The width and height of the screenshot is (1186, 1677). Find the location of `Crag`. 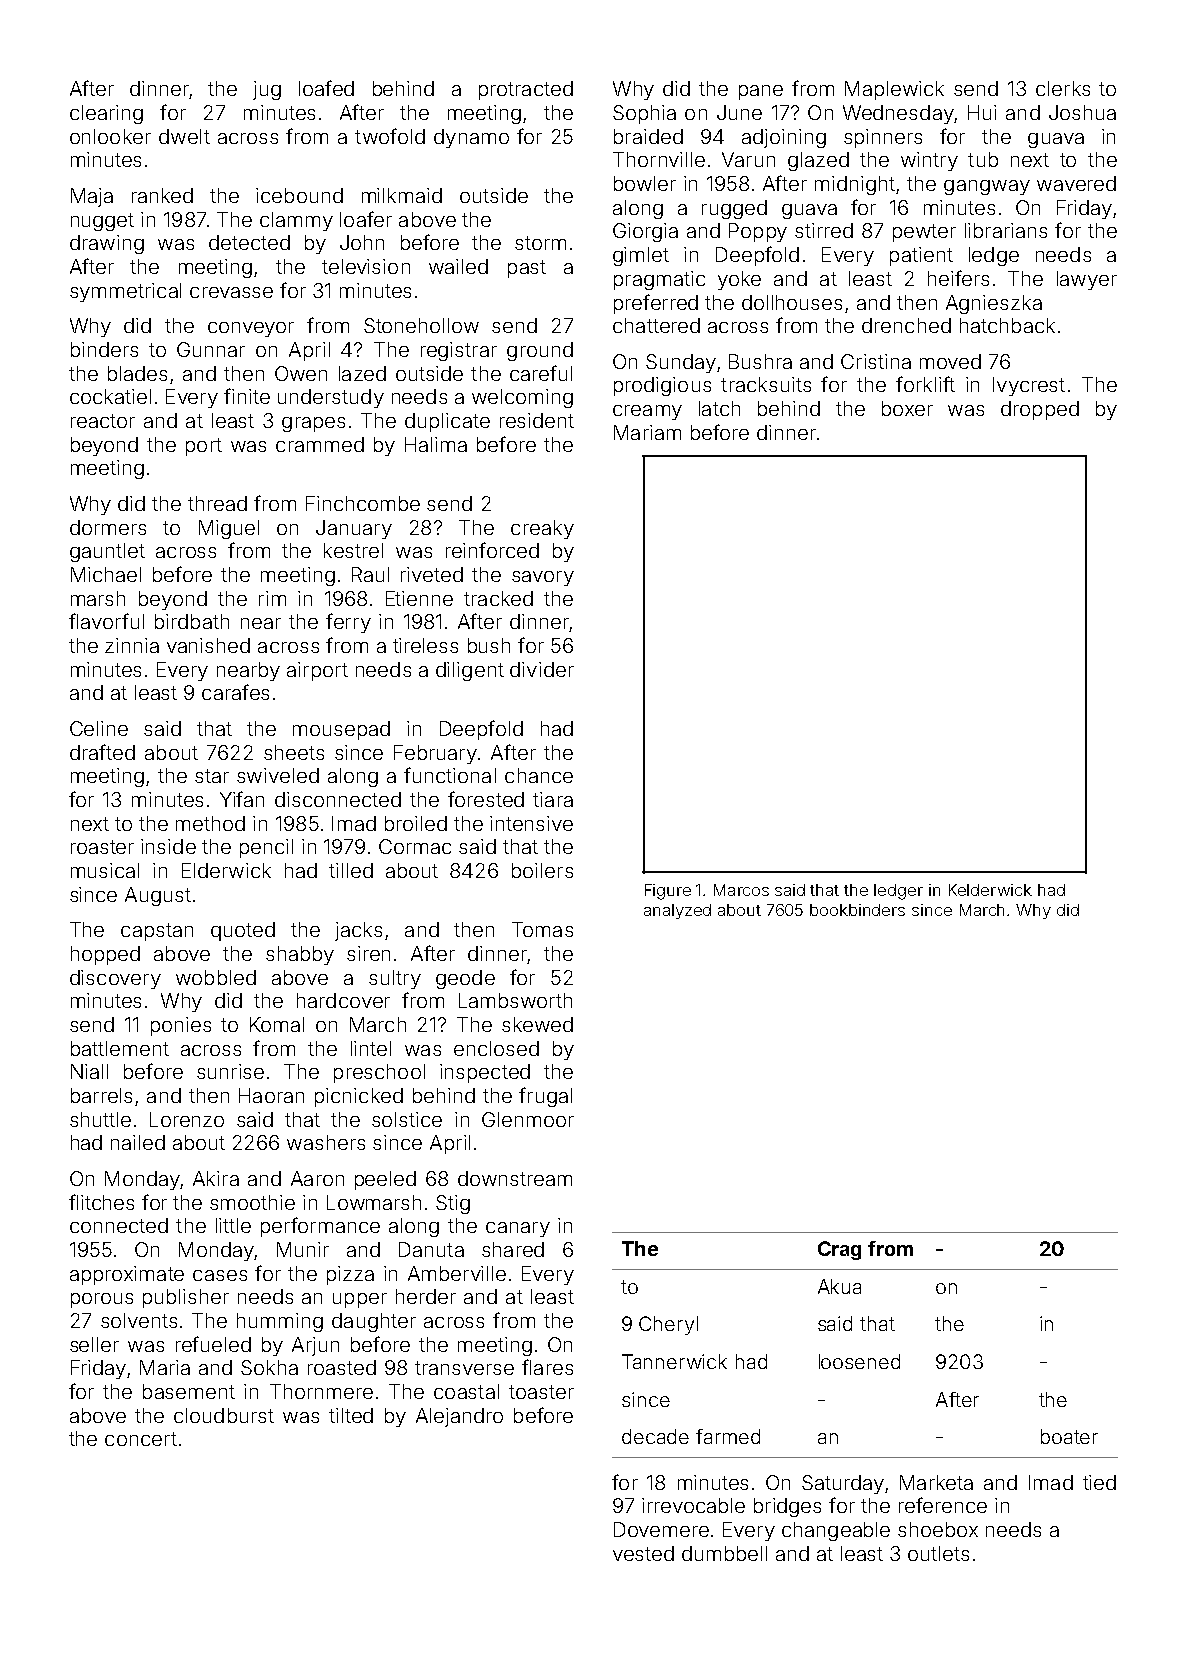

Crag is located at coordinates (839, 1250).
